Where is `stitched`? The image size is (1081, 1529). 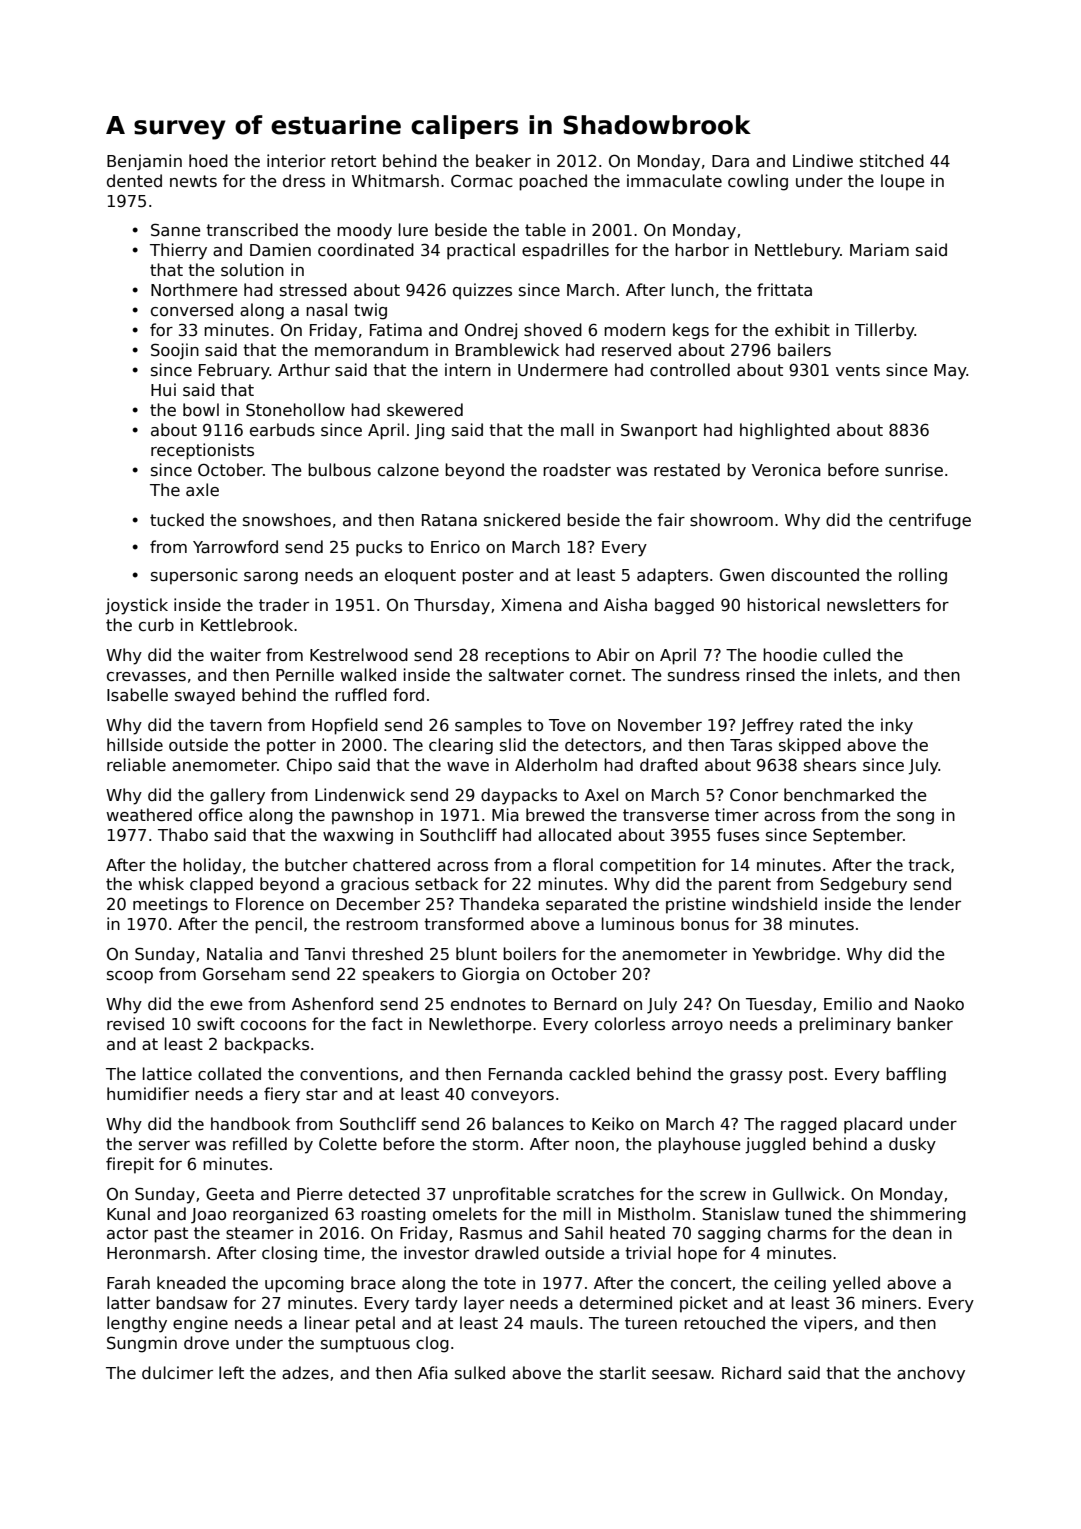
stitched is located at coordinates (892, 160).
